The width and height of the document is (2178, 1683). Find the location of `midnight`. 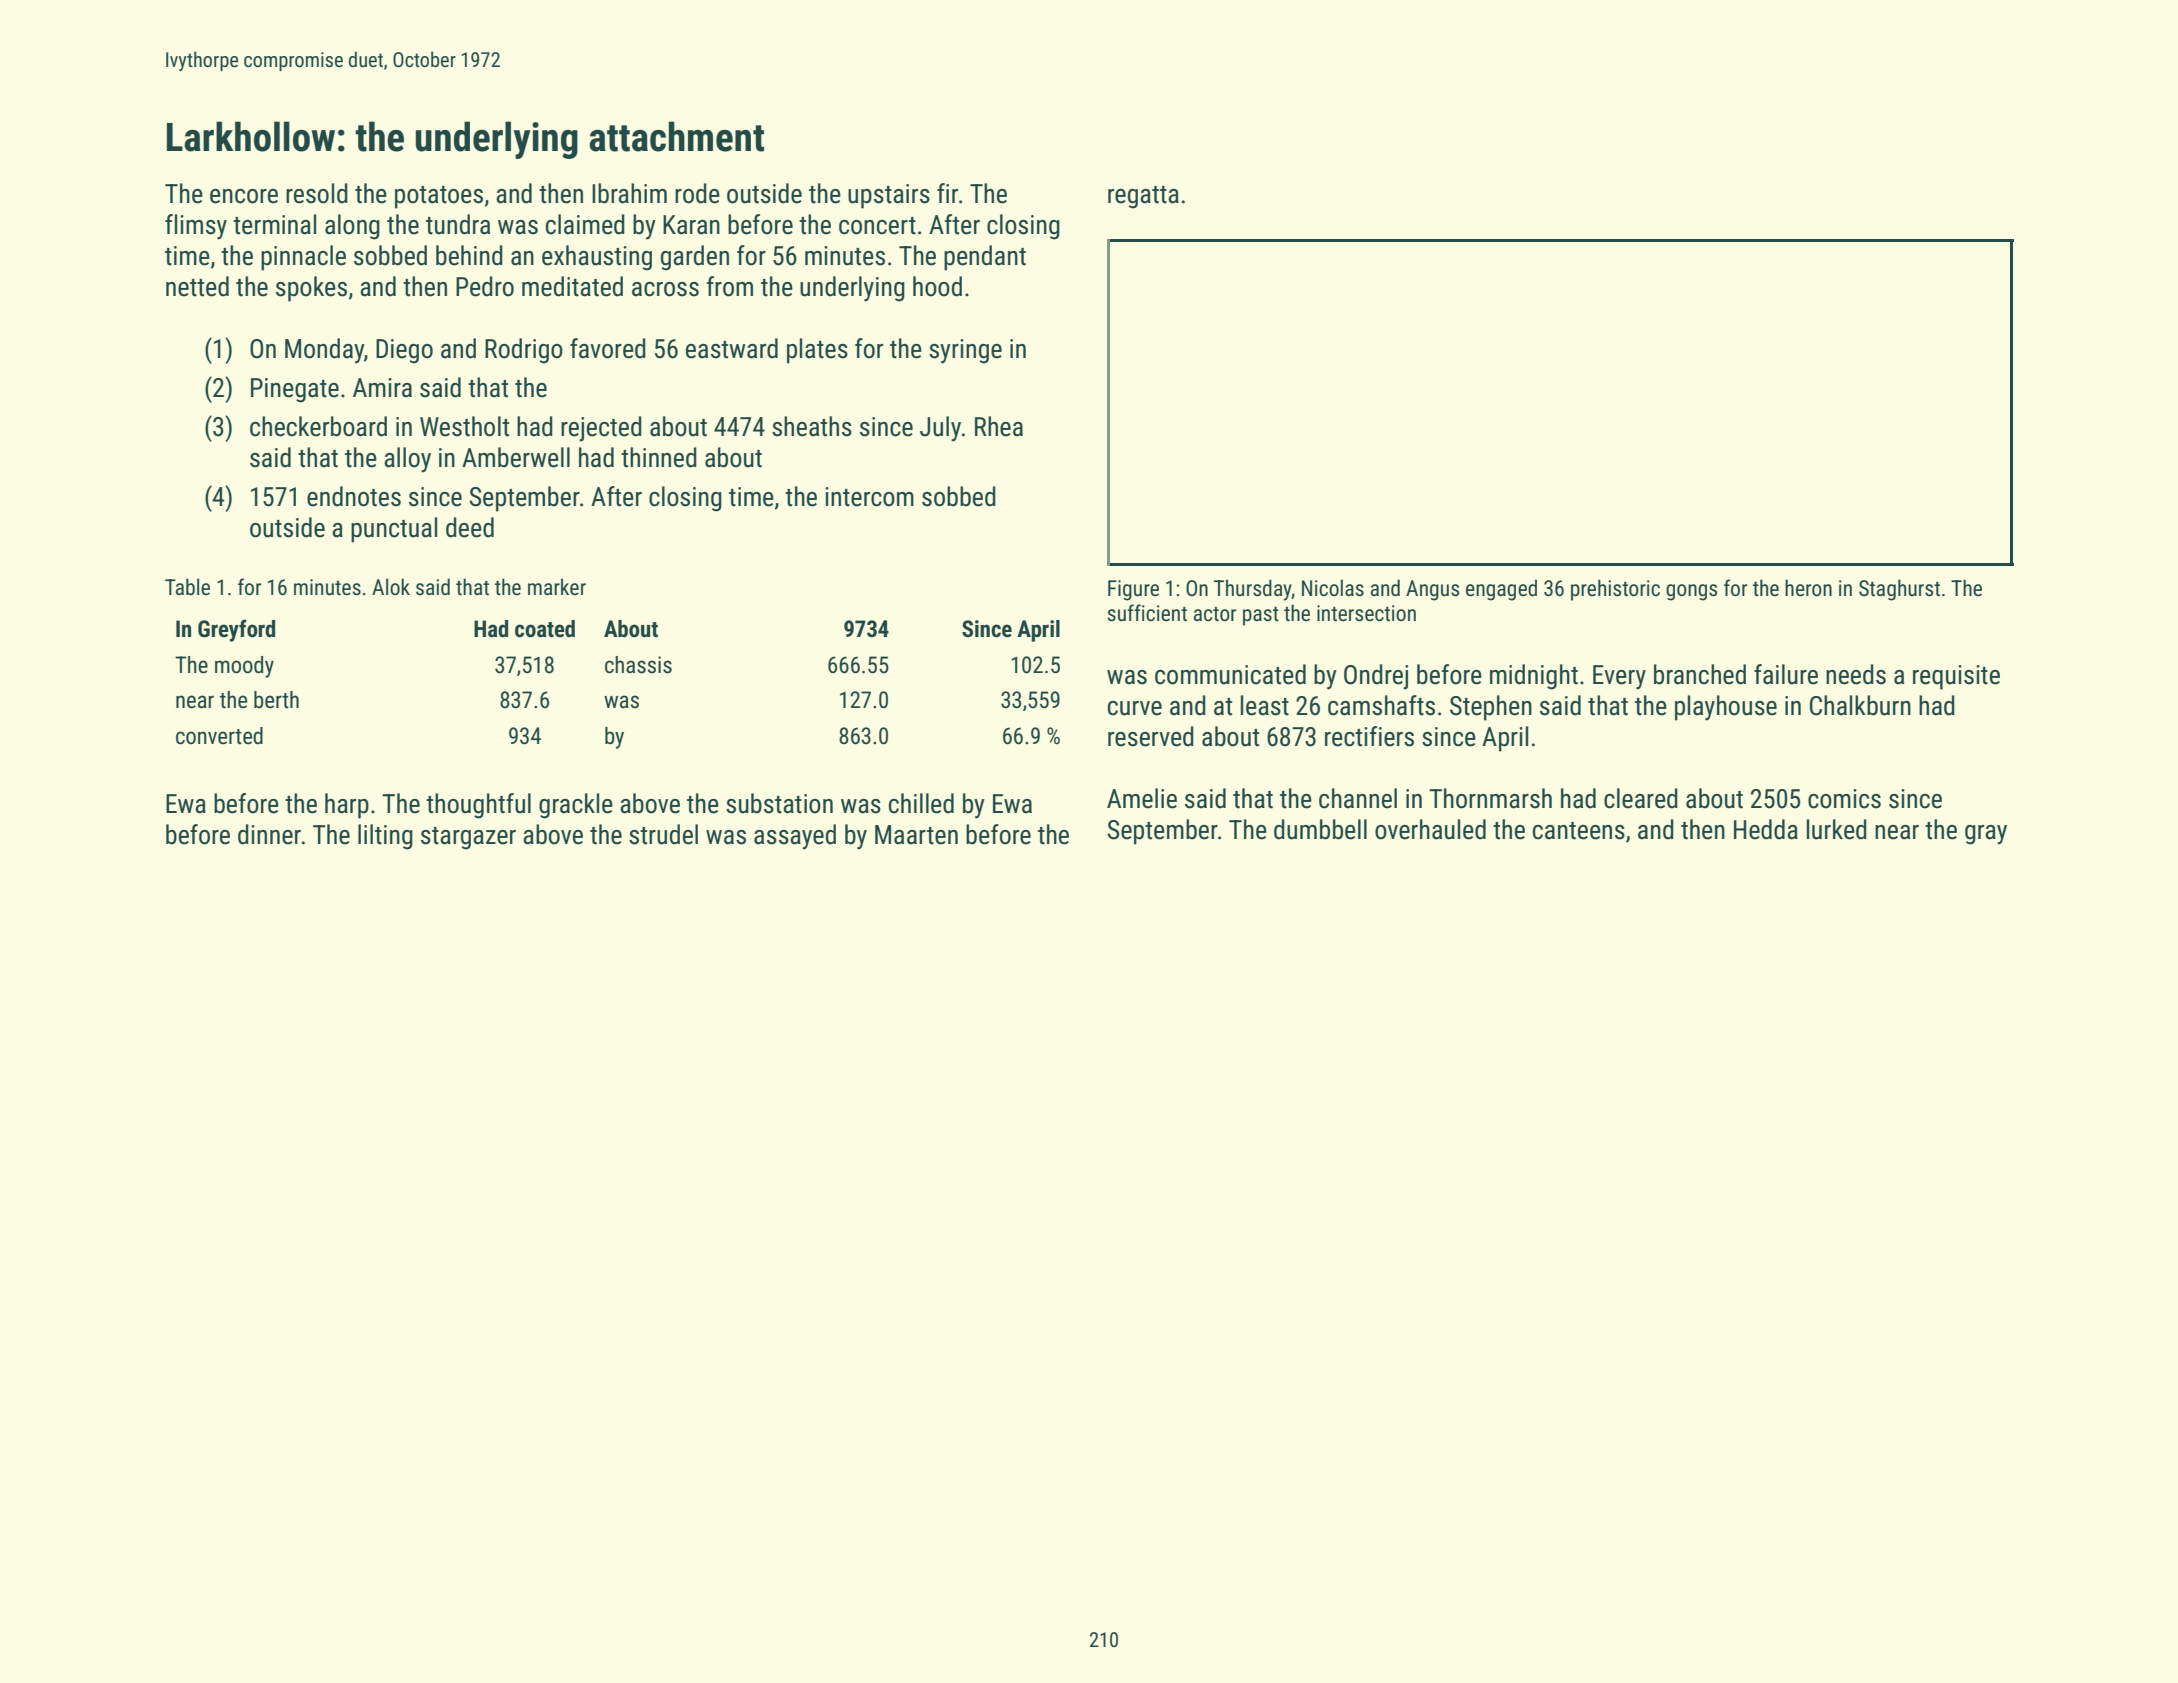

midnight is located at coordinates (1534, 677).
